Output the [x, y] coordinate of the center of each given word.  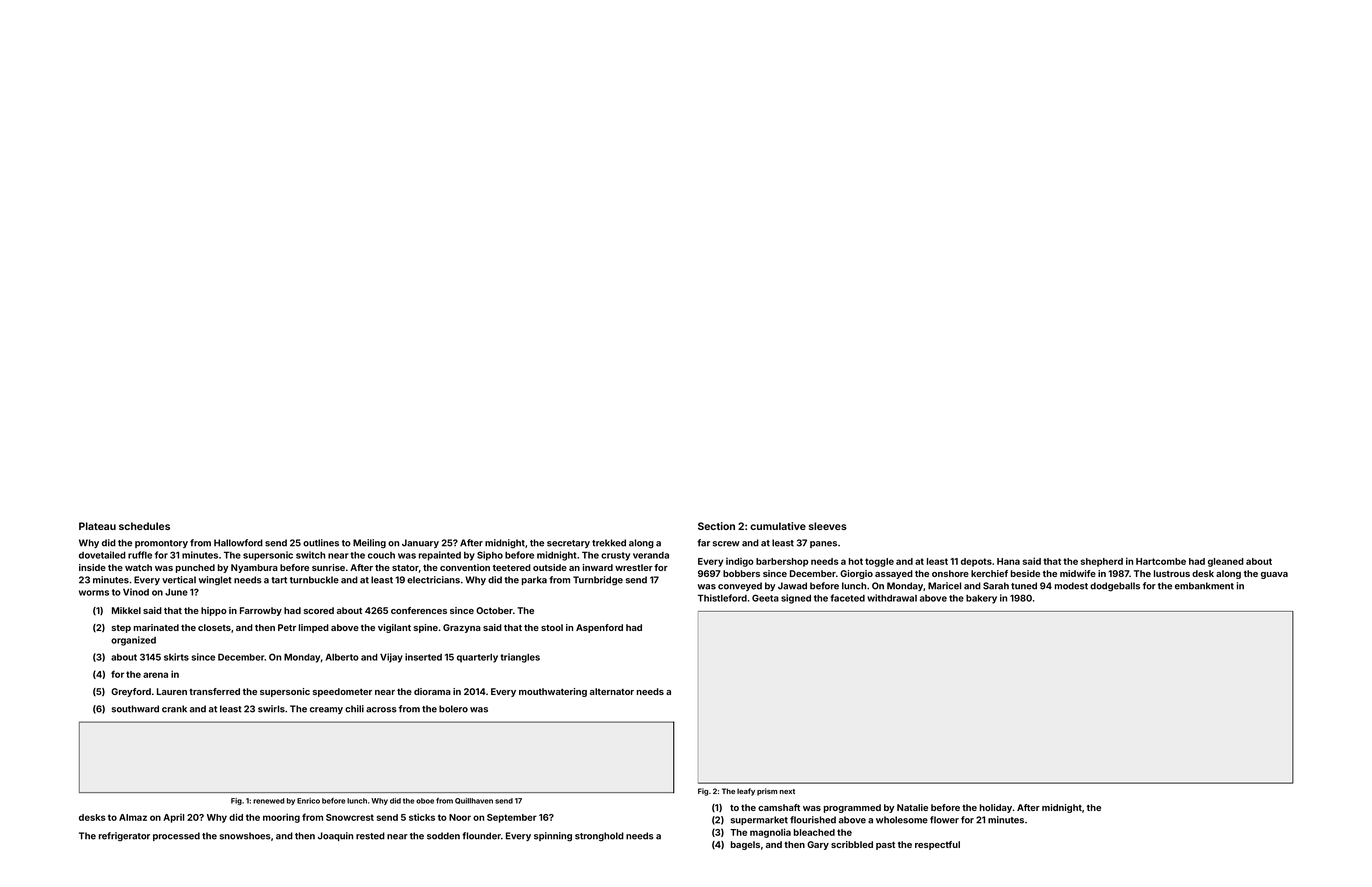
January [420, 543]
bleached [814, 832]
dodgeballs [1115, 587]
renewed [269, 801]
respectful [937, 845]
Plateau [97, 526]
